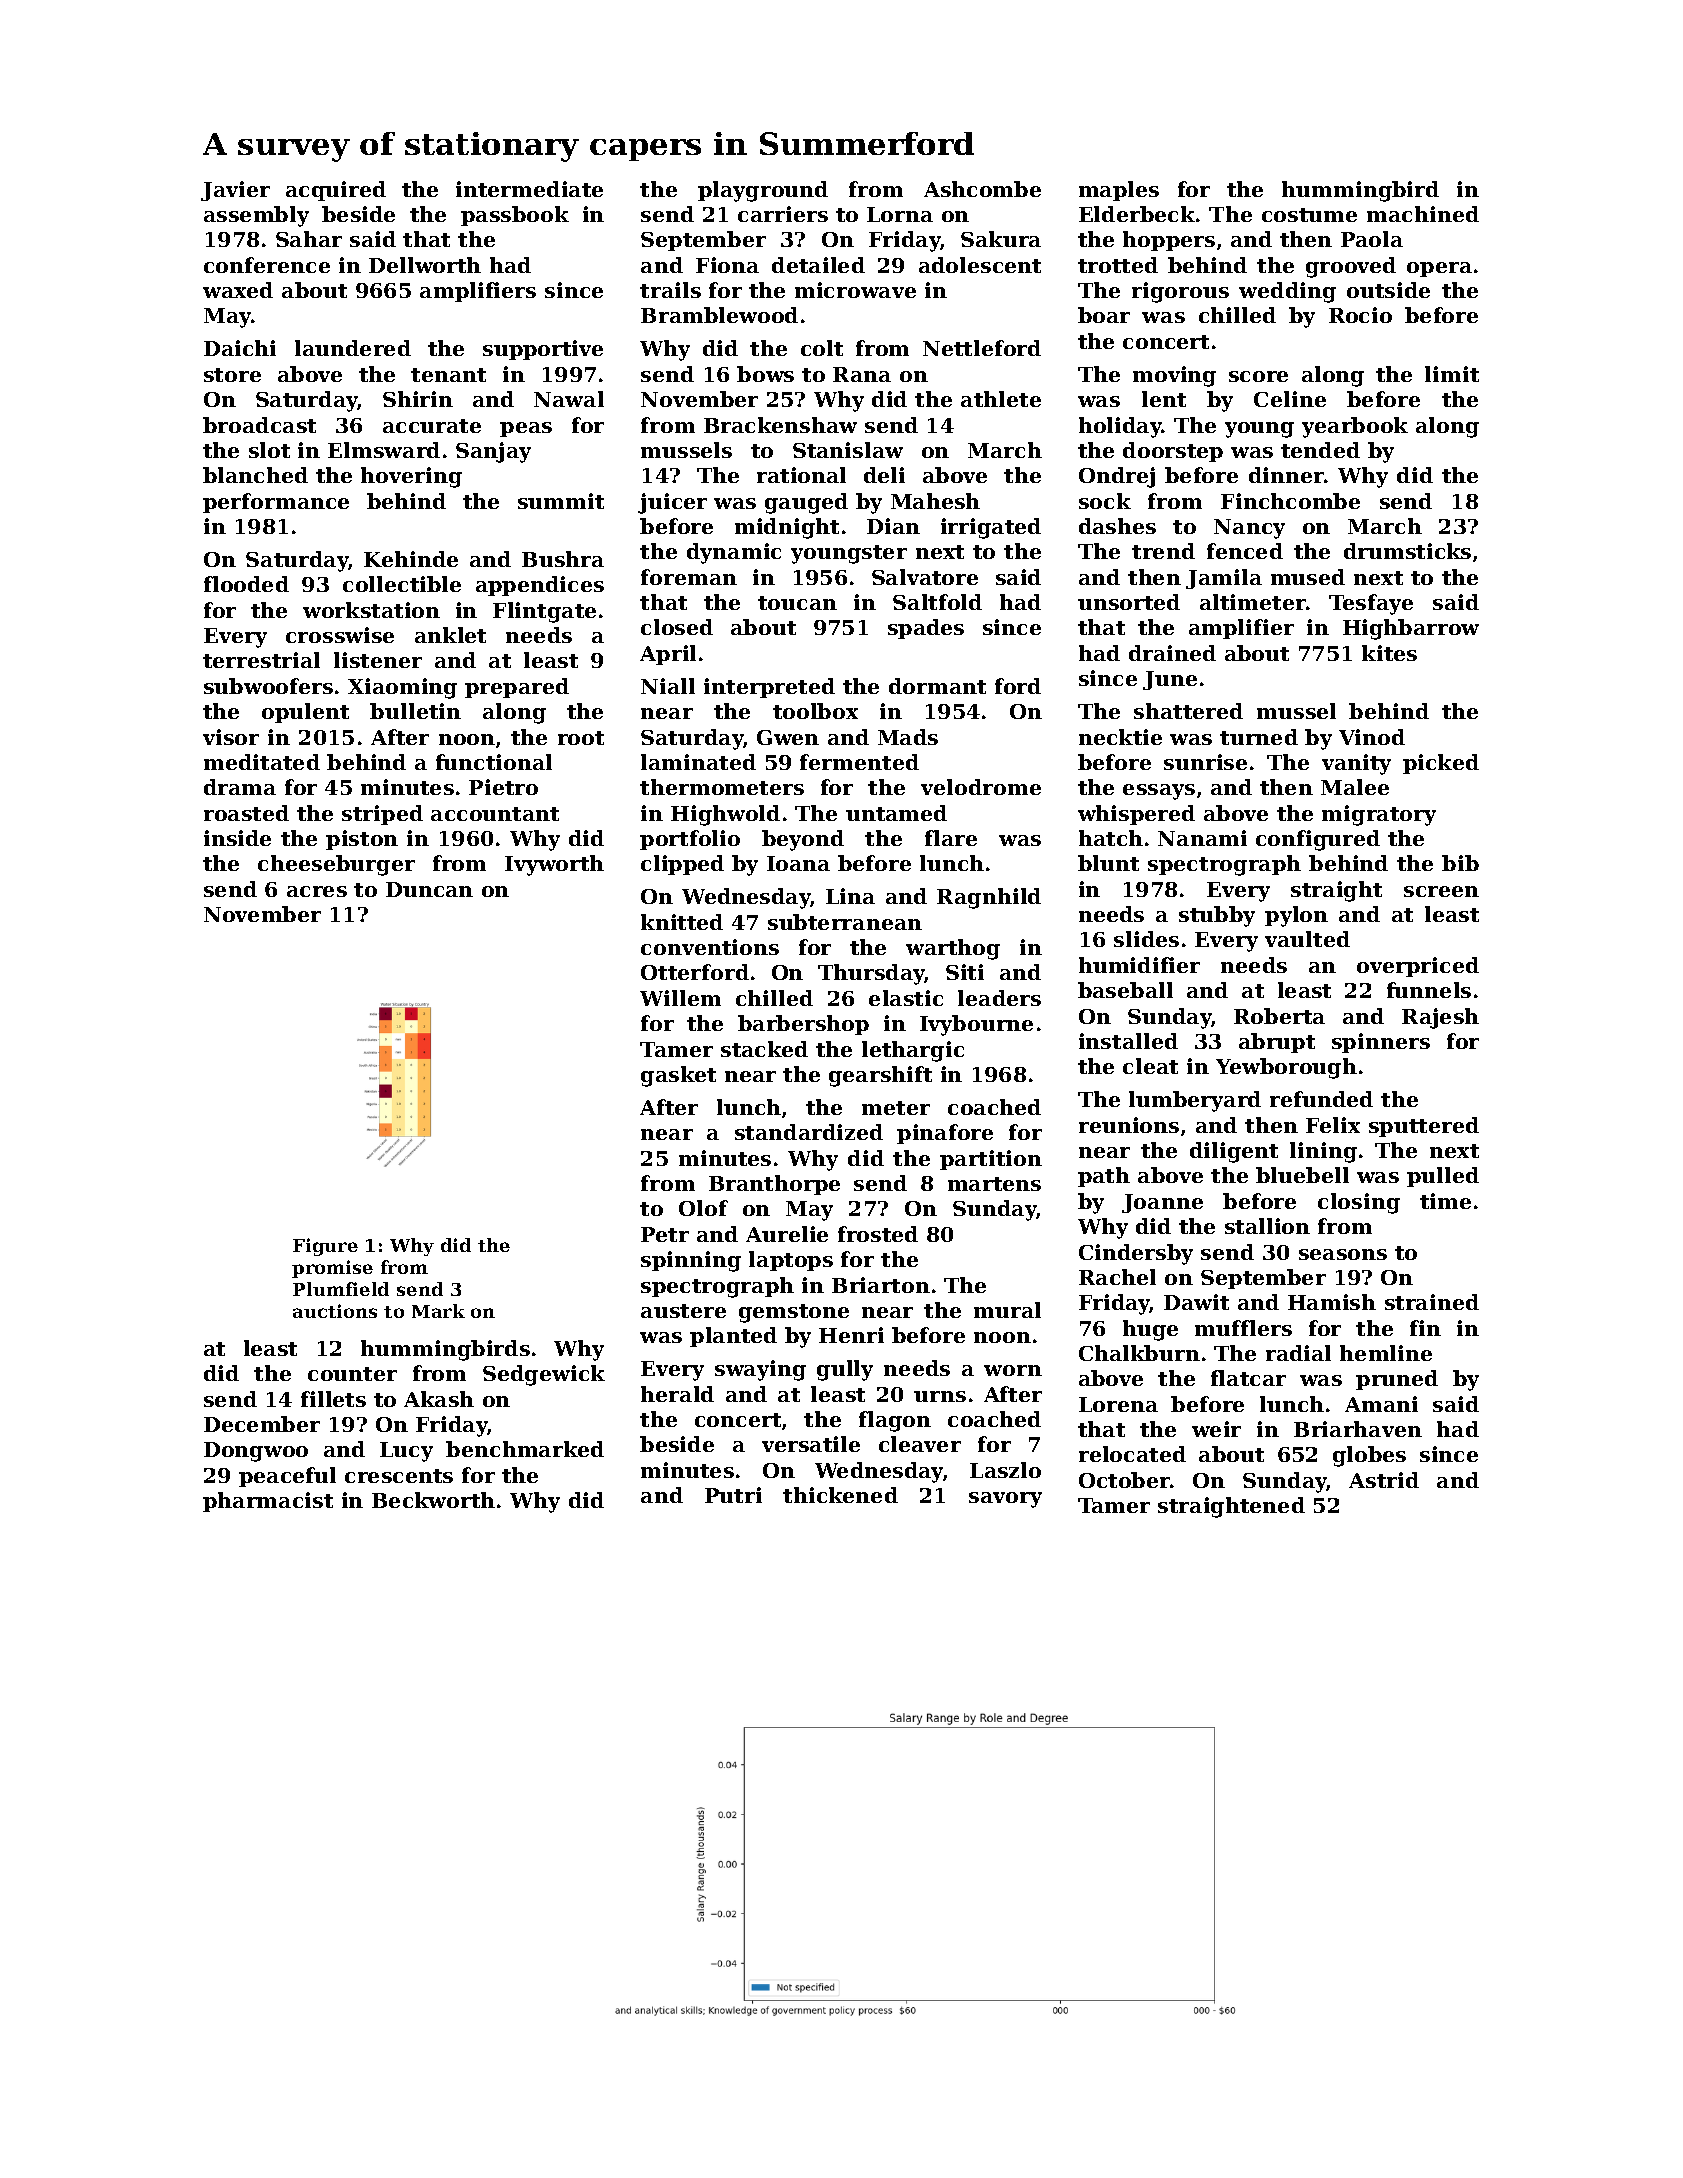 The image size is (1683, 2178). Describe the element at coordinates (1119, 191) in the screenshot. I see `maples` at that location.
